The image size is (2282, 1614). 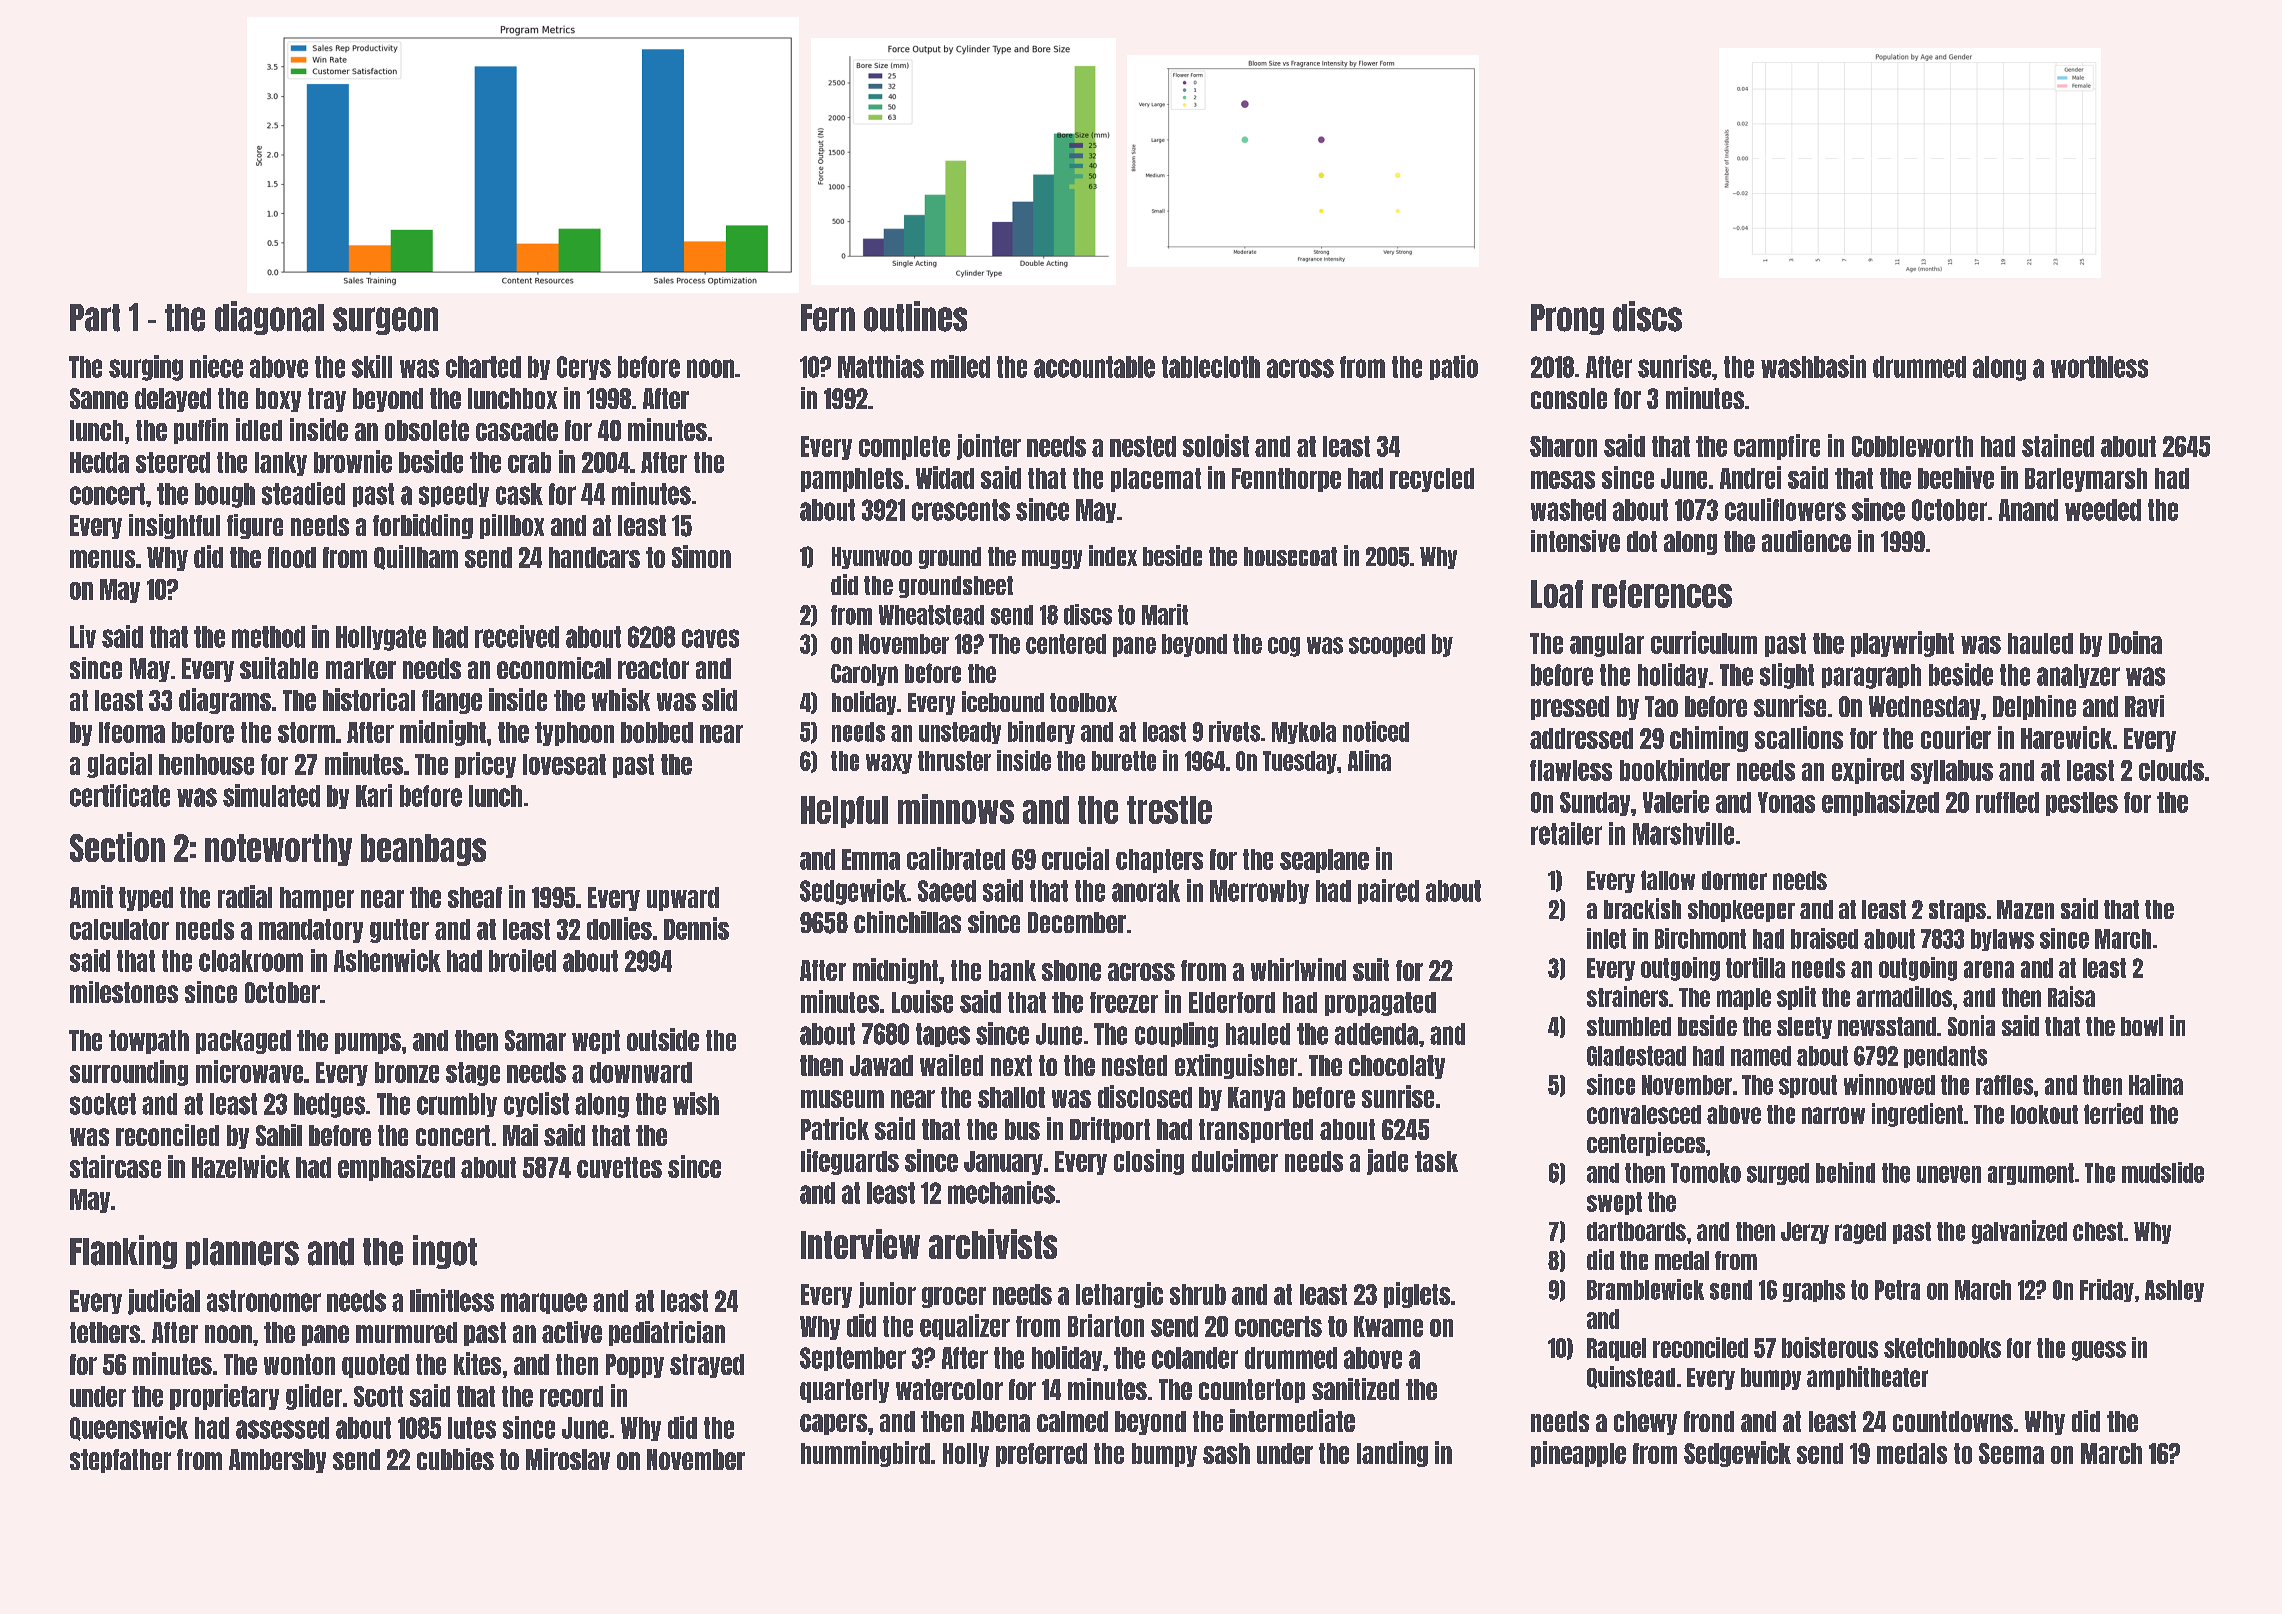 I want to click on centered, so click(x=1066, y=644).
